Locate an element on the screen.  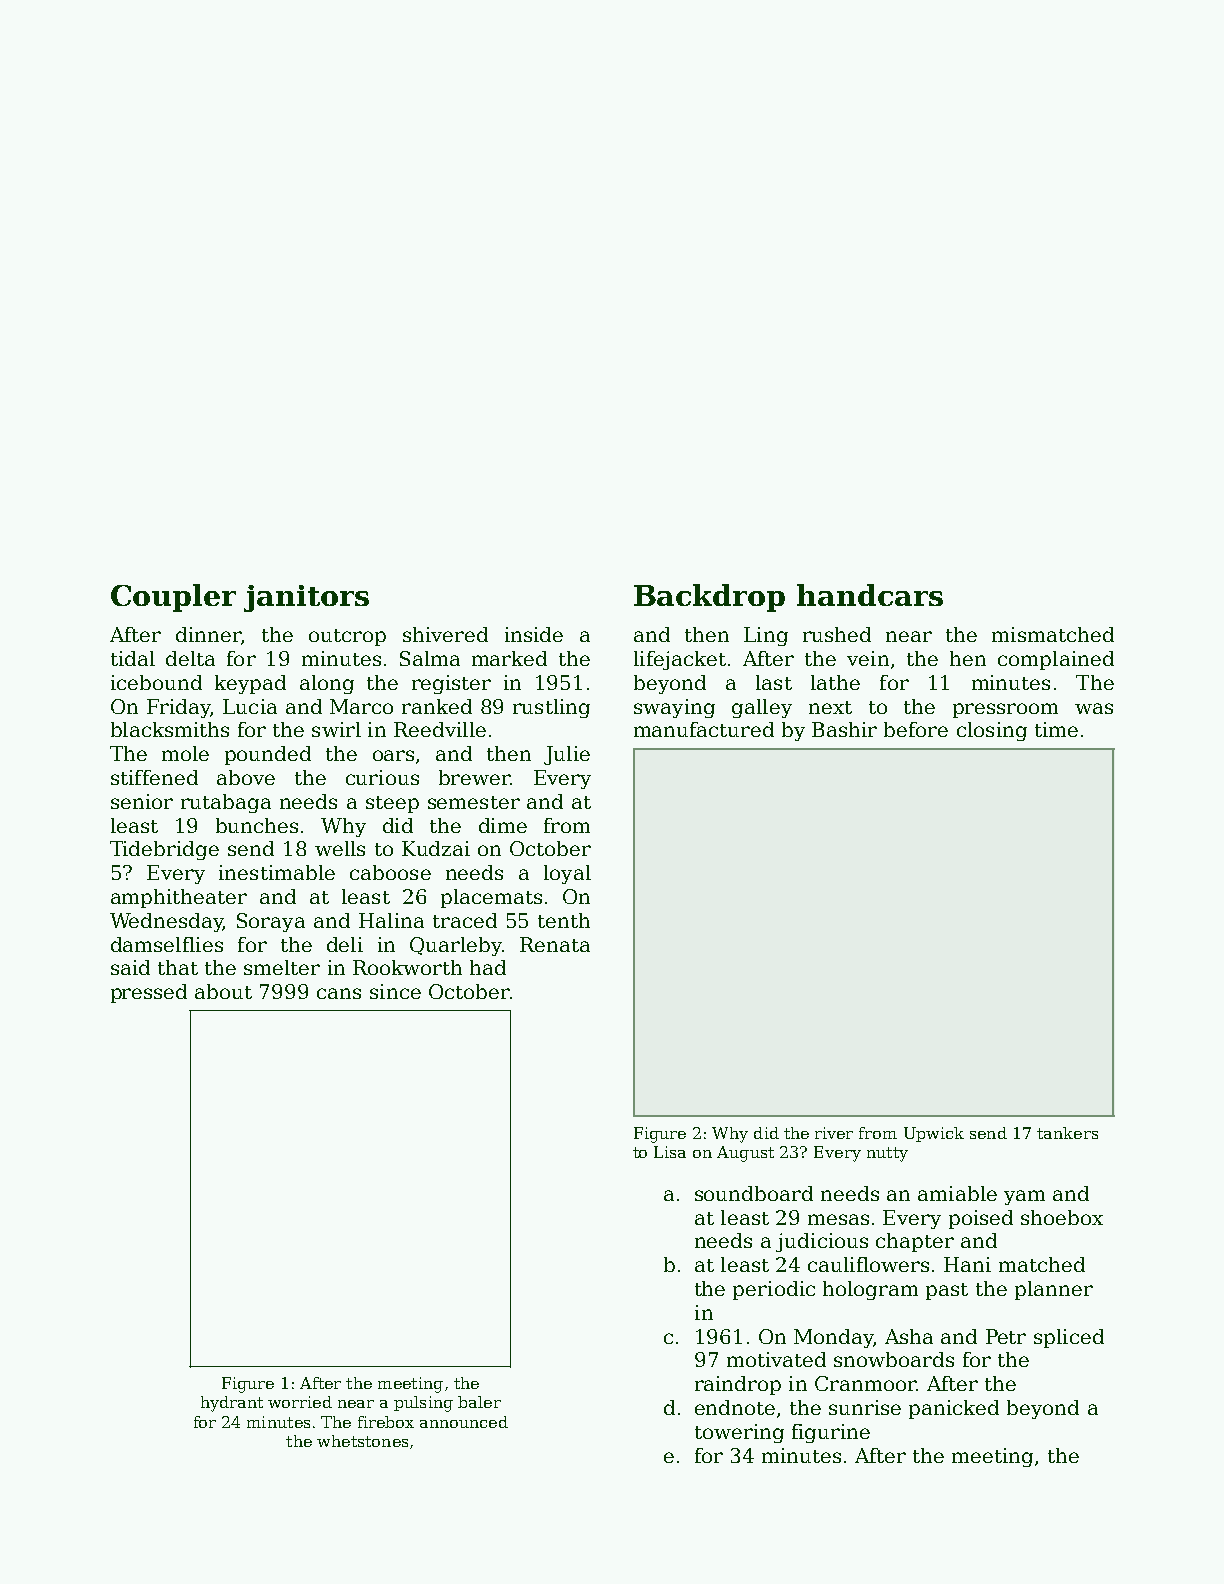
Lisa is located at coordinates (670, 1152).
